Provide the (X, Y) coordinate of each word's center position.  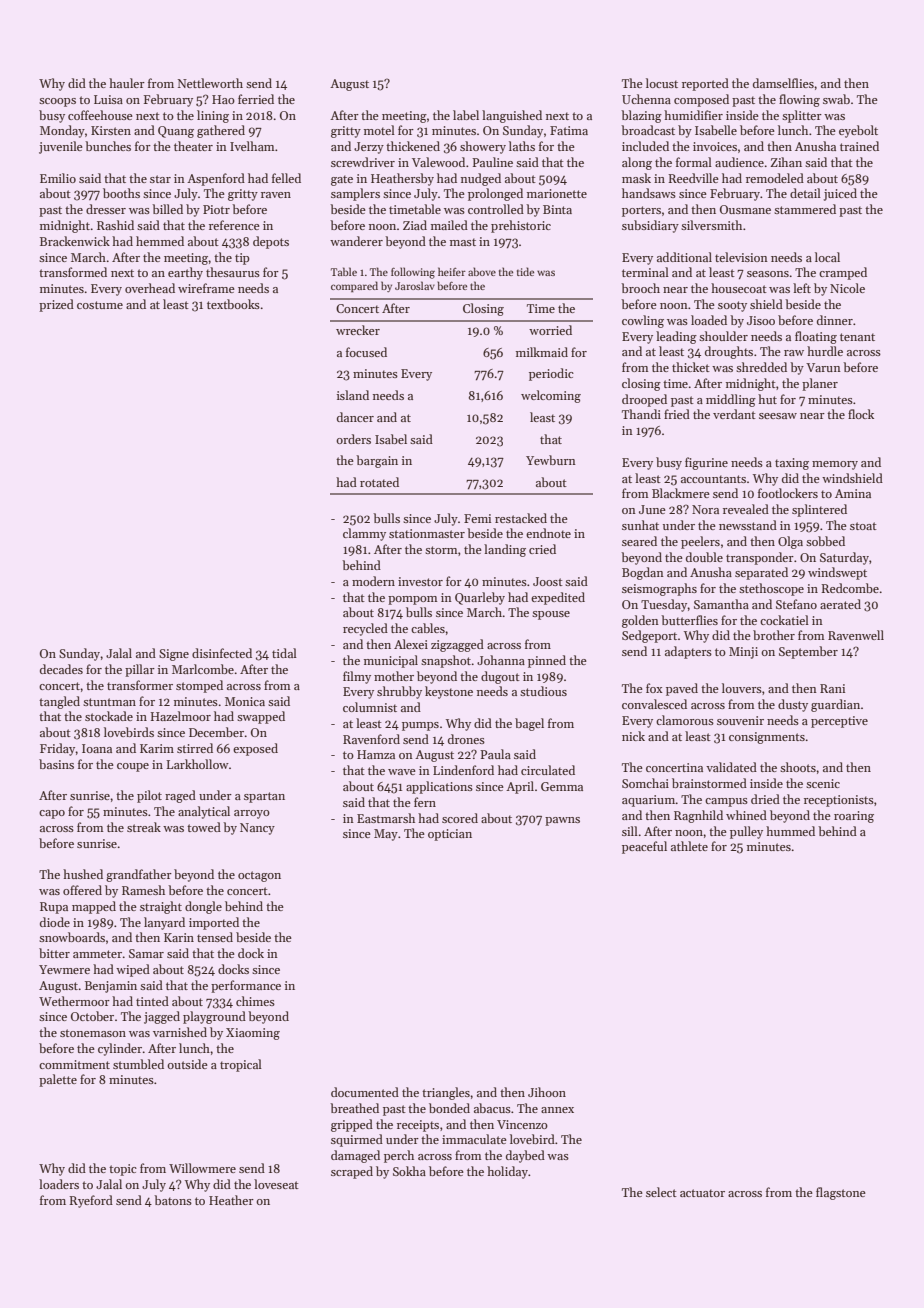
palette (58, 1080)
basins (56, 764)
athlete (689, 846)
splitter (802, 116)
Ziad (415, 225)
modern (373, 581)
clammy (364, 534)
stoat (863, 526)
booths (121, 193)
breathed (354, 1108)
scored (460, 818)
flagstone (841, 1193)
